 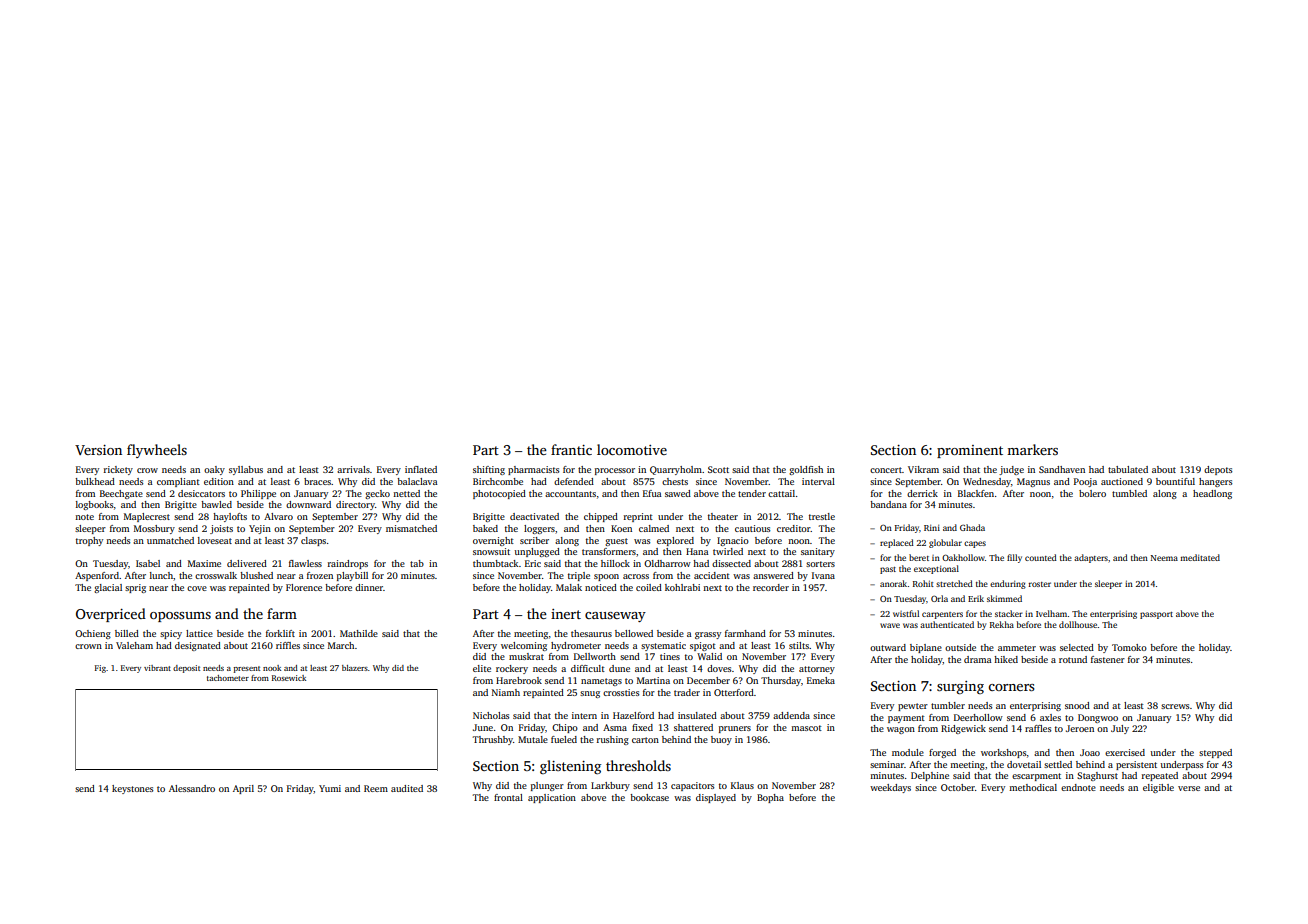 I want to click on fixed, so click(x=642, y=727).
